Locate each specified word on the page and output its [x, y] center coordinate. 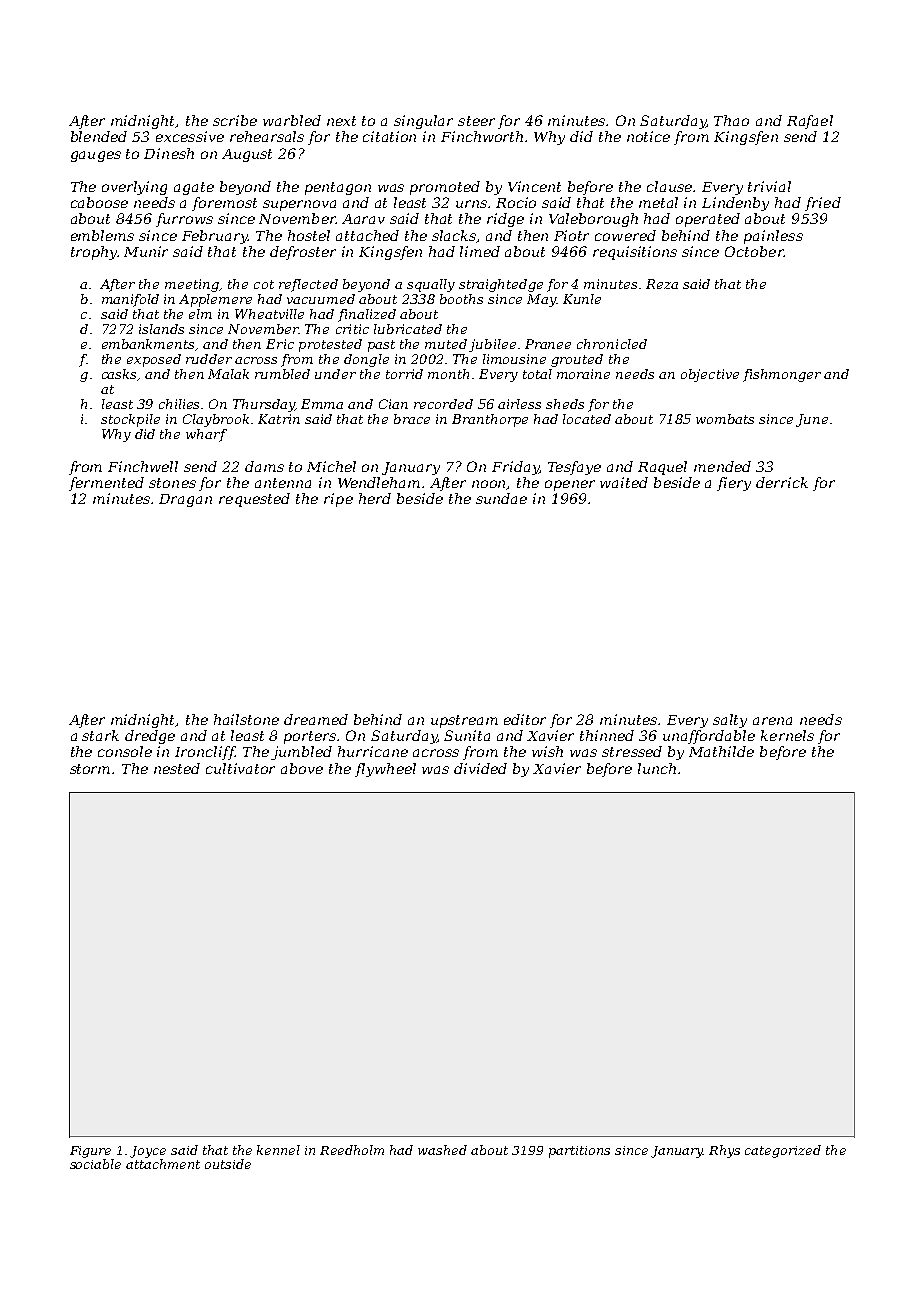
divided [480, 768]
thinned [607, 735]
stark [100, 735]
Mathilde [721, 751]
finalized [367, 315]
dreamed [316, 719]
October [754, 251]
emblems [102, 235]
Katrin [279, 419]
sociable [95, 1164]
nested [177, 768]
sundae [501, 498]
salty [730, 721]
